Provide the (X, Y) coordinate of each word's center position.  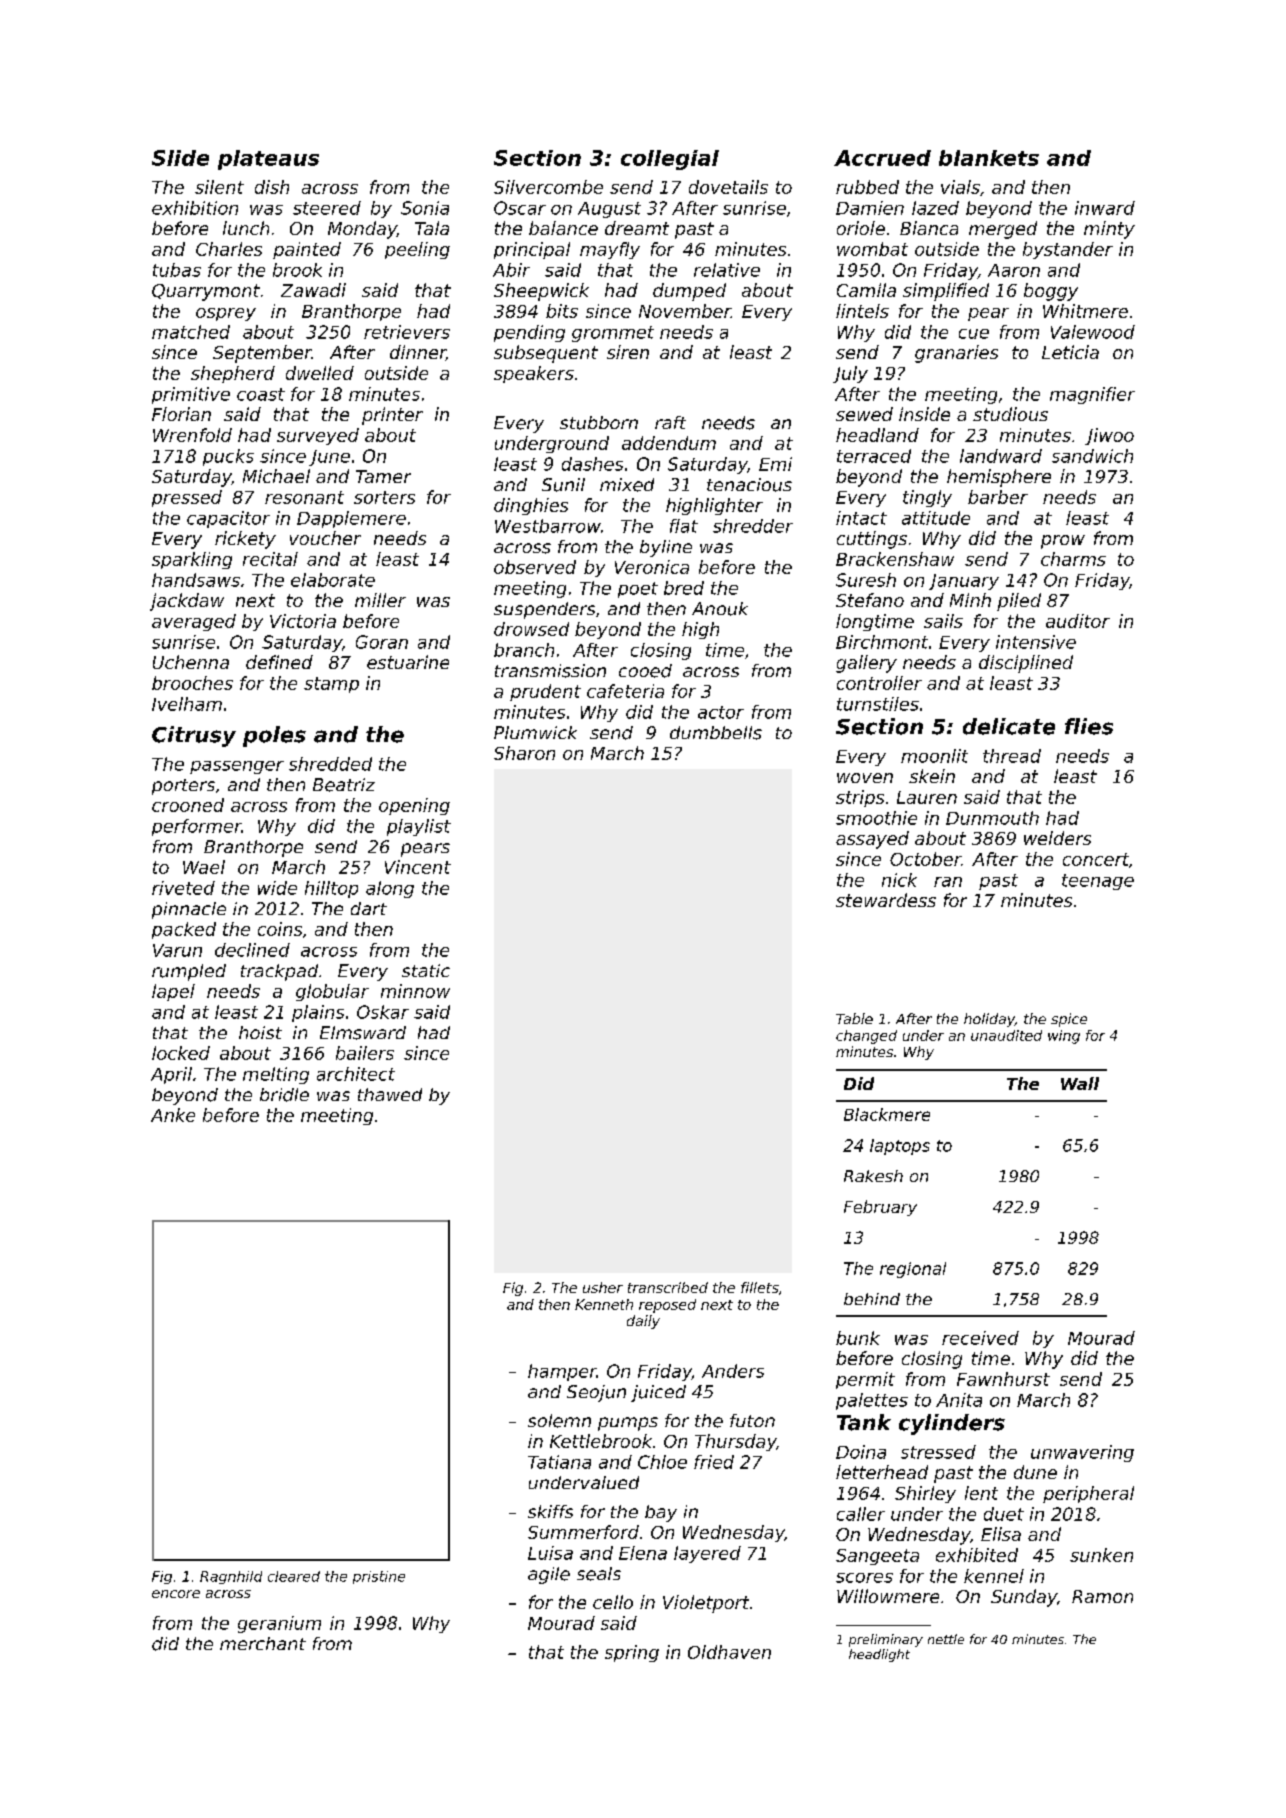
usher (603, 1287)
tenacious (749, 485)
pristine (379, 1577)
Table (854, 1018)
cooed (645, 671)
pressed (187, 498)
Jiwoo (1109, 436)
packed (184, 930)
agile (549, 1575)
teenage (1098, 882)
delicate (1009, 726)
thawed (390, 1094)
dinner (418, 353)
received (980, 1338)
